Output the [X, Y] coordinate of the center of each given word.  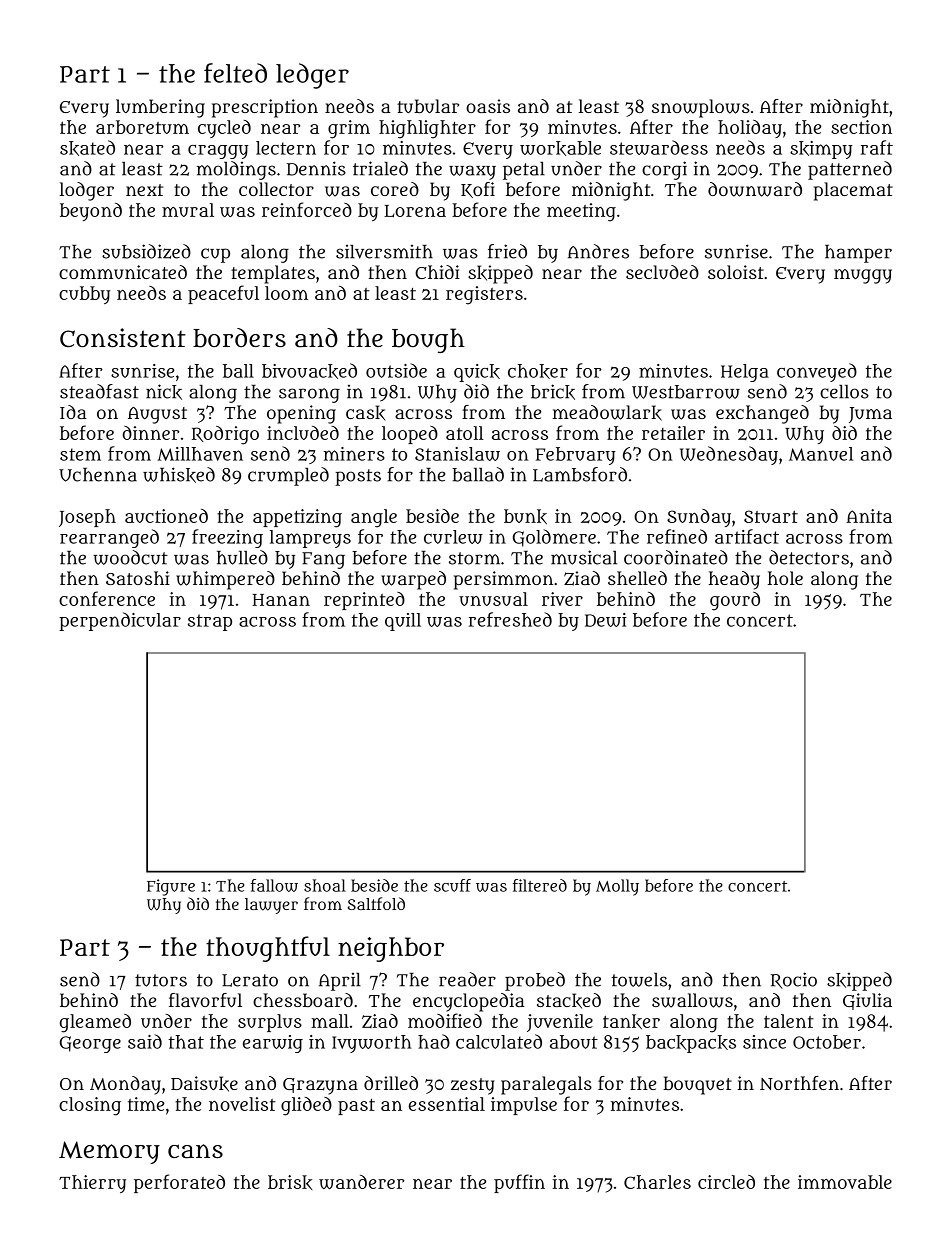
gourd [735, 601]
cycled [224, 129]
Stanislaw [457, 454]
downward [755, 189]
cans [195, 1151]
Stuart [771, 516]
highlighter [427, 129]
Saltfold [376, 903]
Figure [171, 887]
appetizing [297, 518]
